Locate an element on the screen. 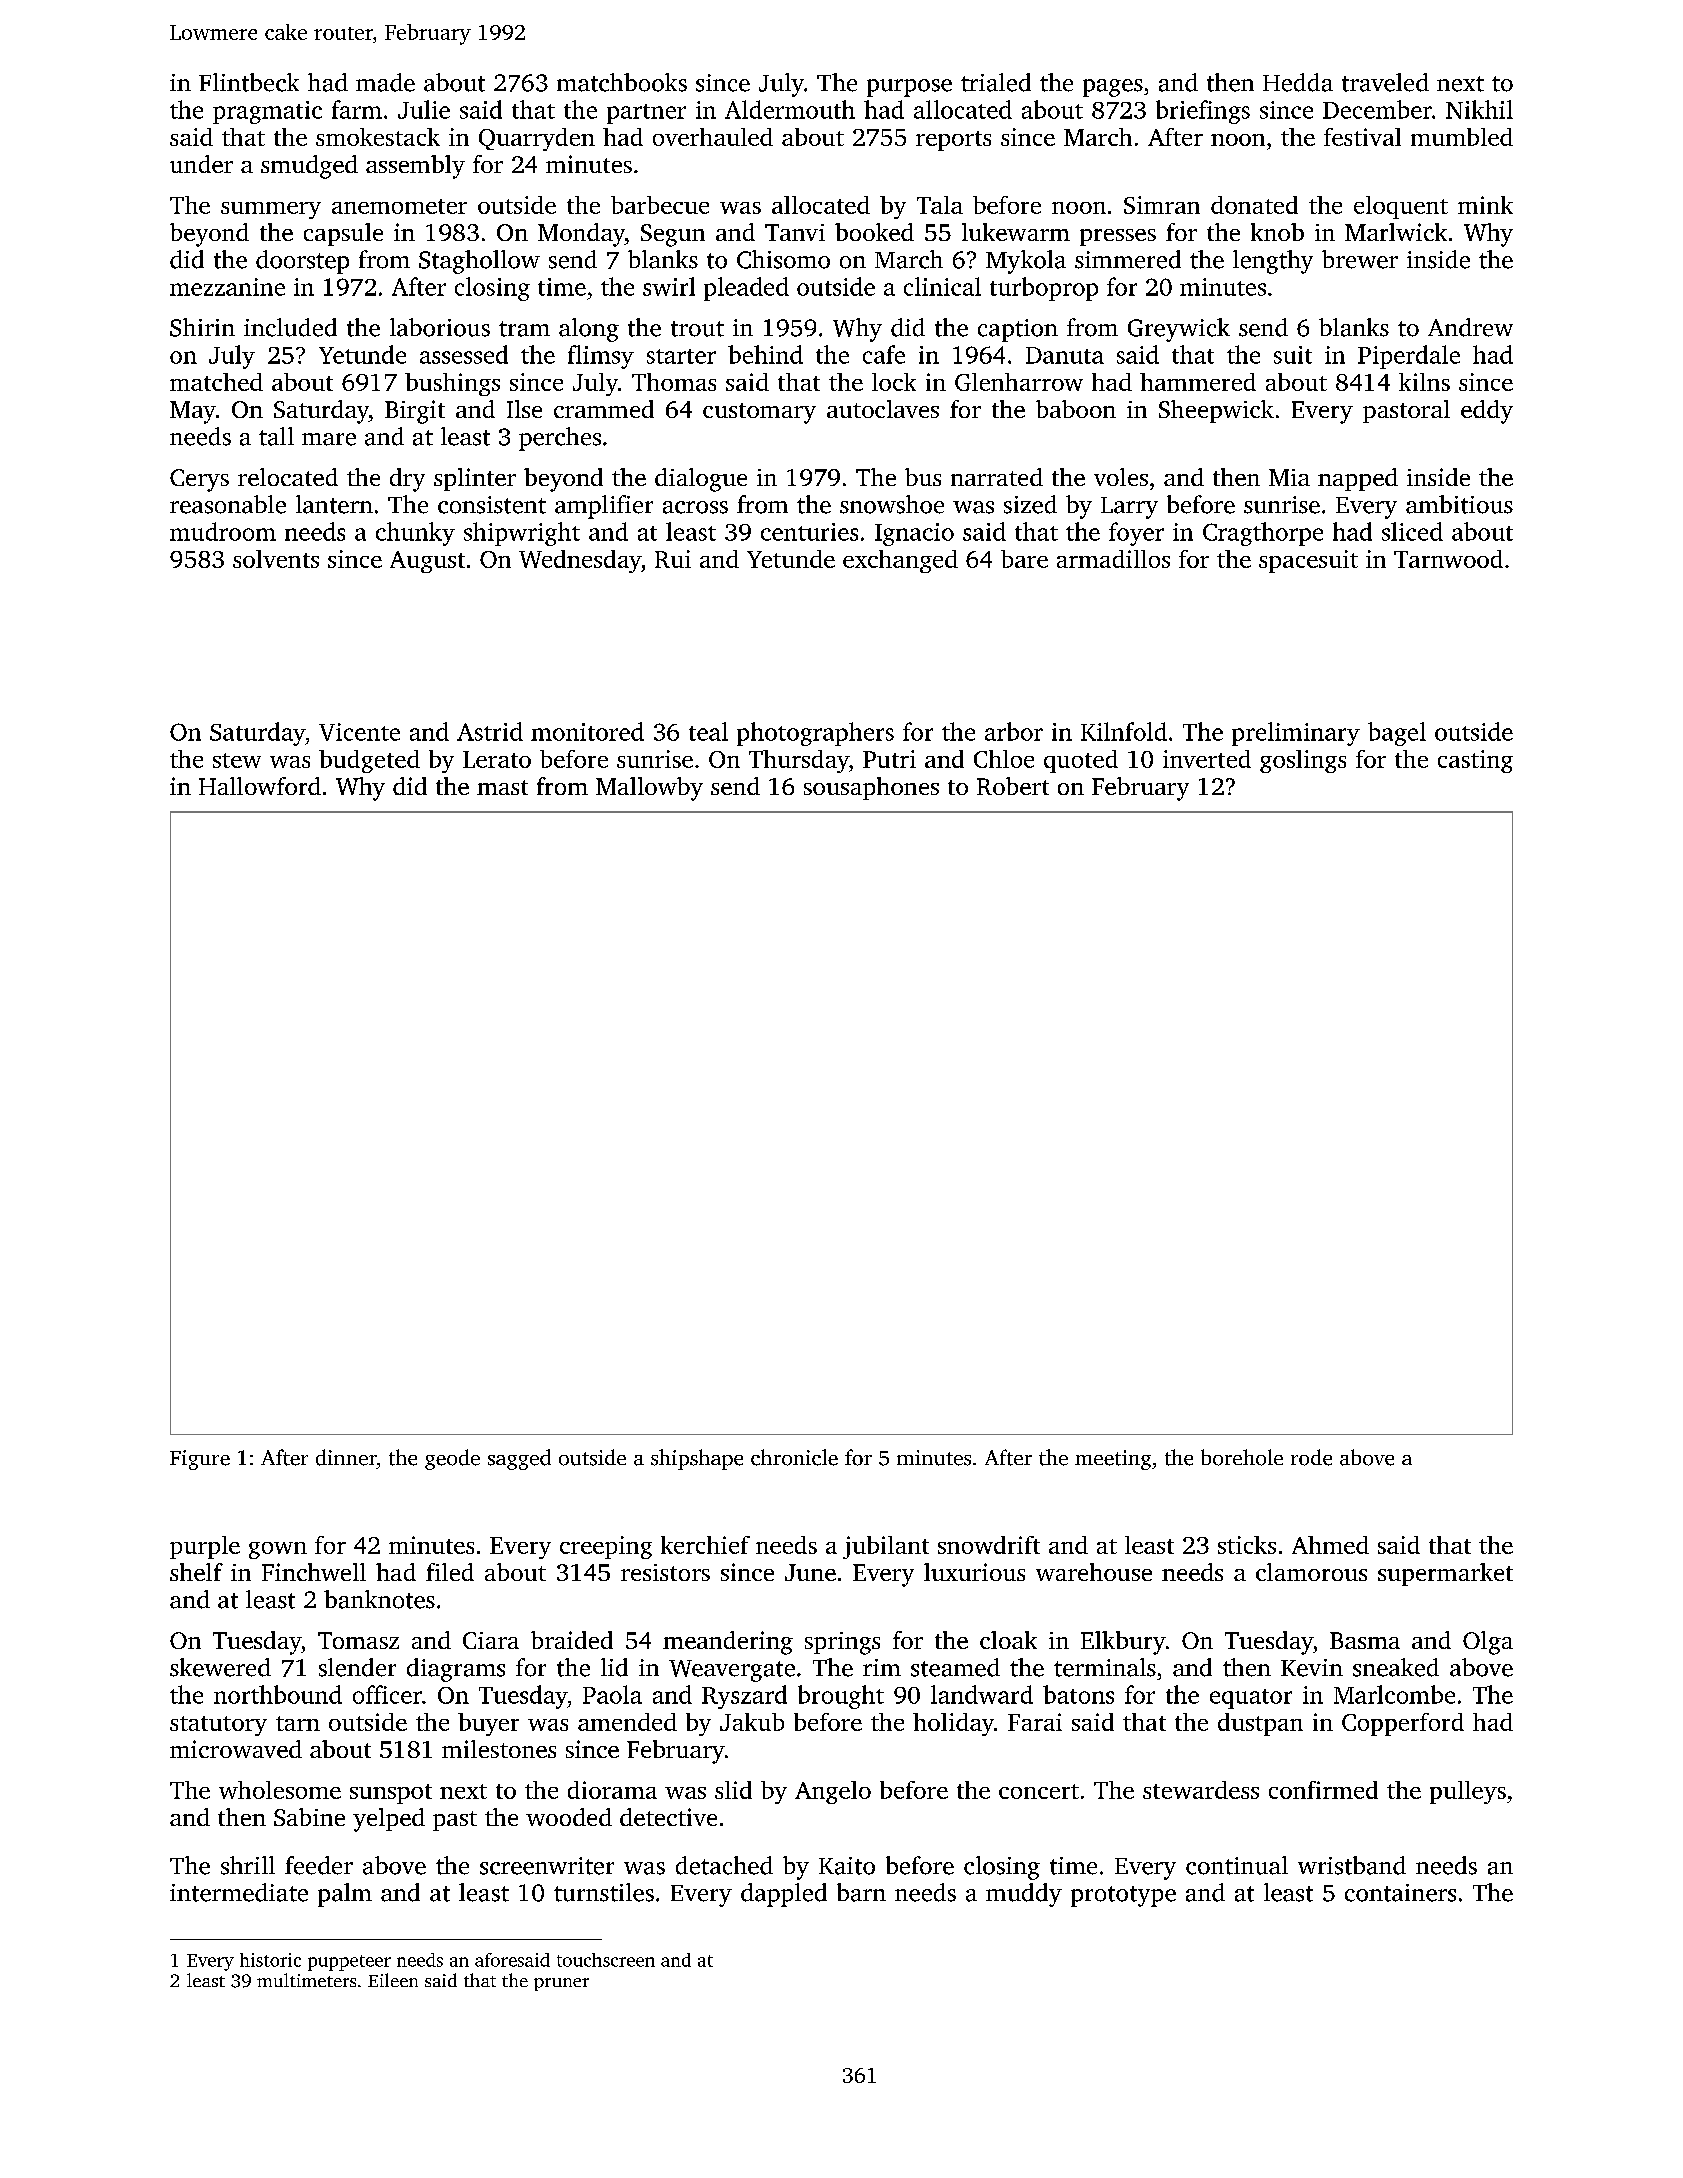 The height and width of the screenshot is (2178, 1683). under is located at coordinates (201, 164).
